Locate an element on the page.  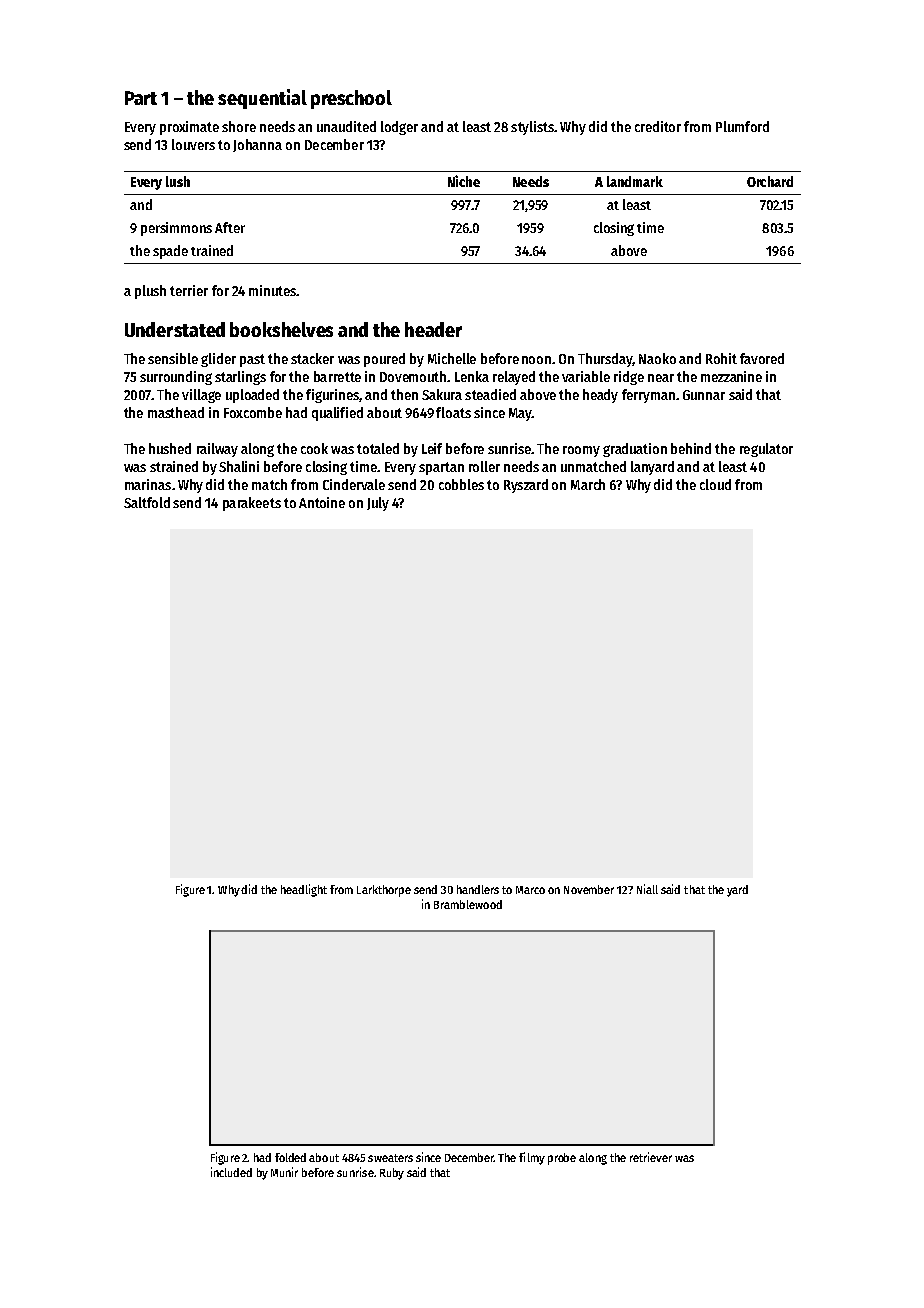
cobbles is located at coordinates (461, 484).
